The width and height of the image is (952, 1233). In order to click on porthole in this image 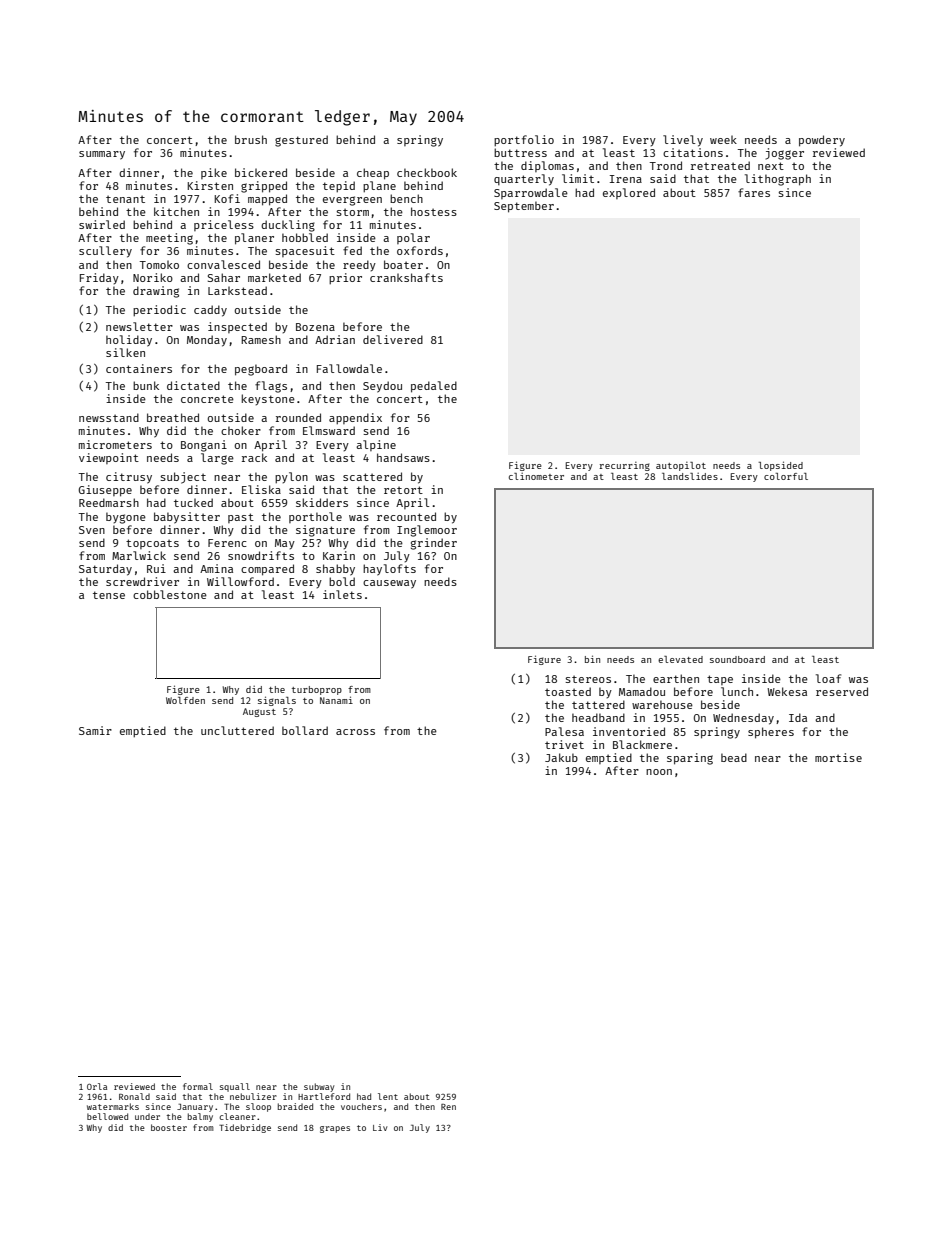, I will do `click(315, 517)`.
